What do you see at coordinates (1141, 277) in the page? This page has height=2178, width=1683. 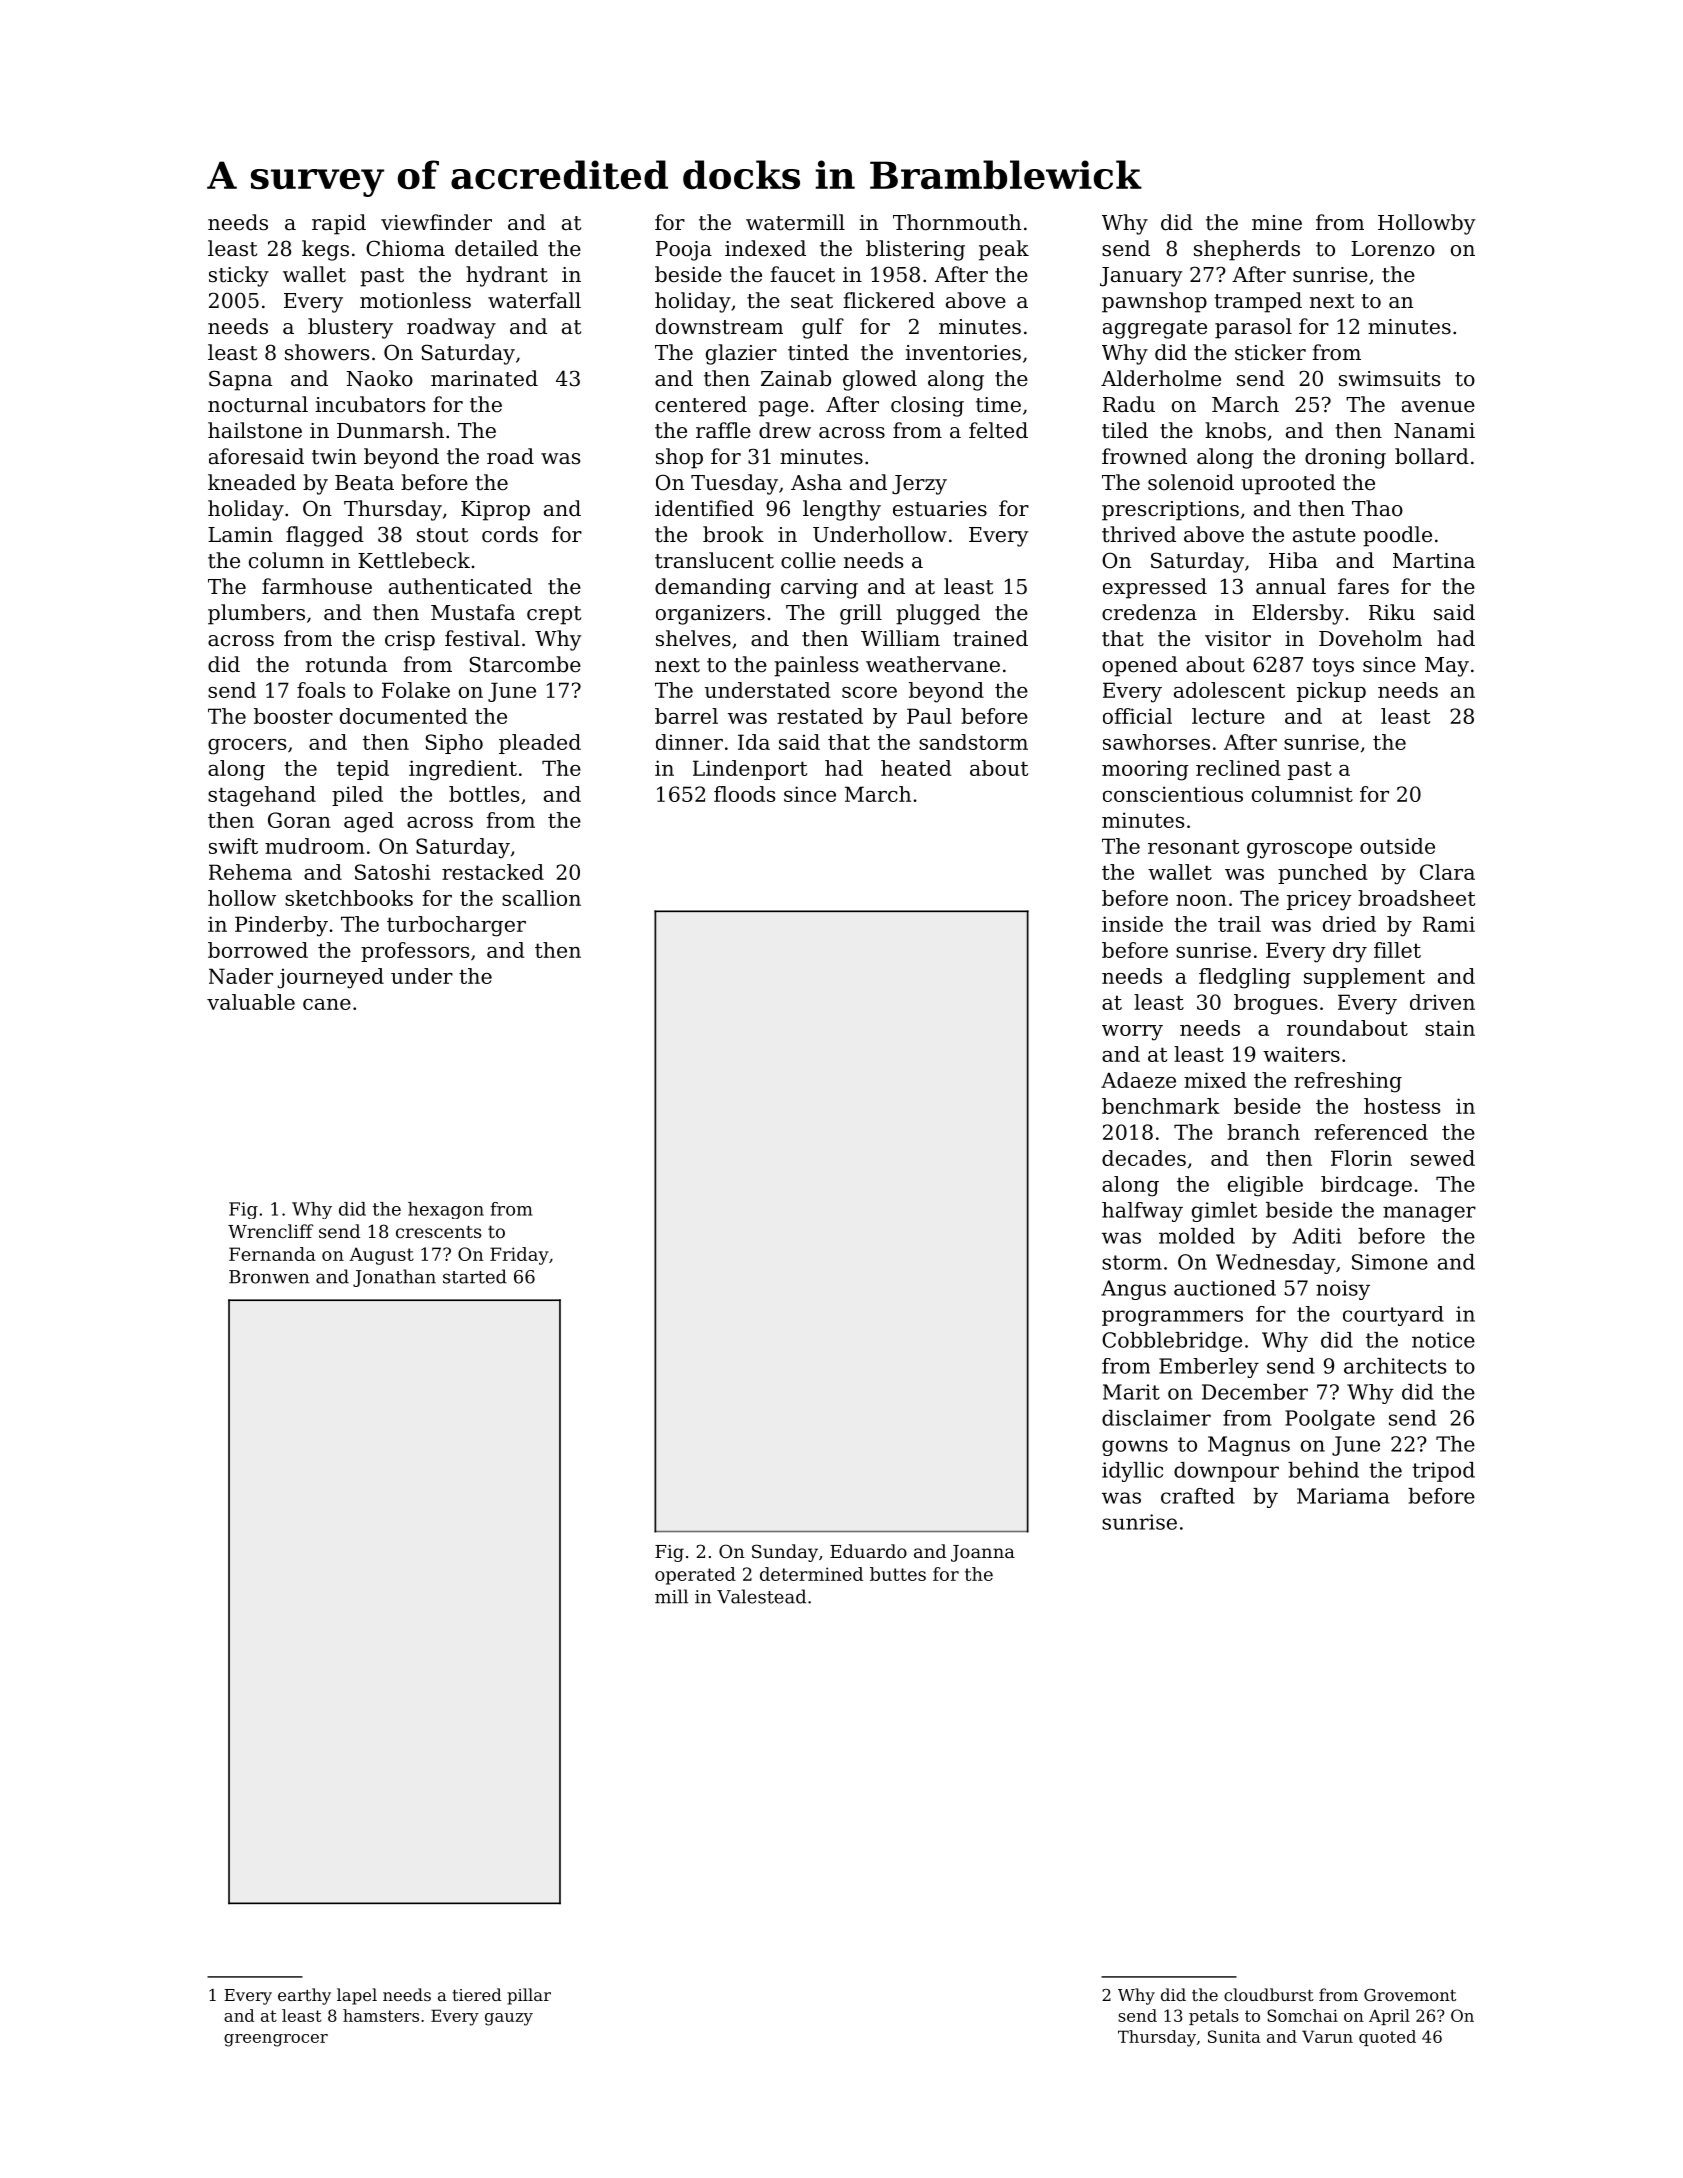 I see `January` at bounding box center [1141, 277].
